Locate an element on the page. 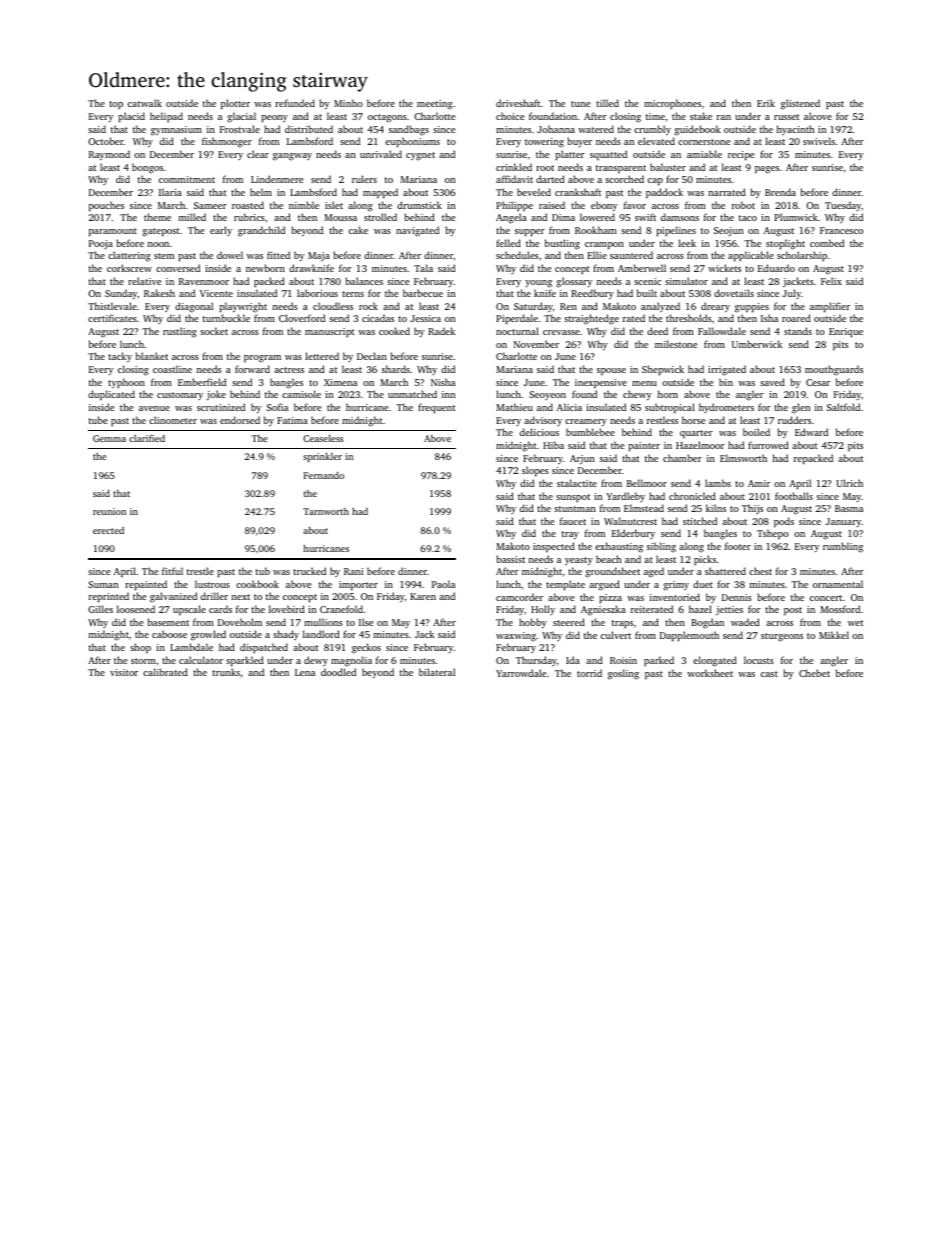 The height and width of the page is (1233, 952). footballs is located at coordinates (794, 496).
